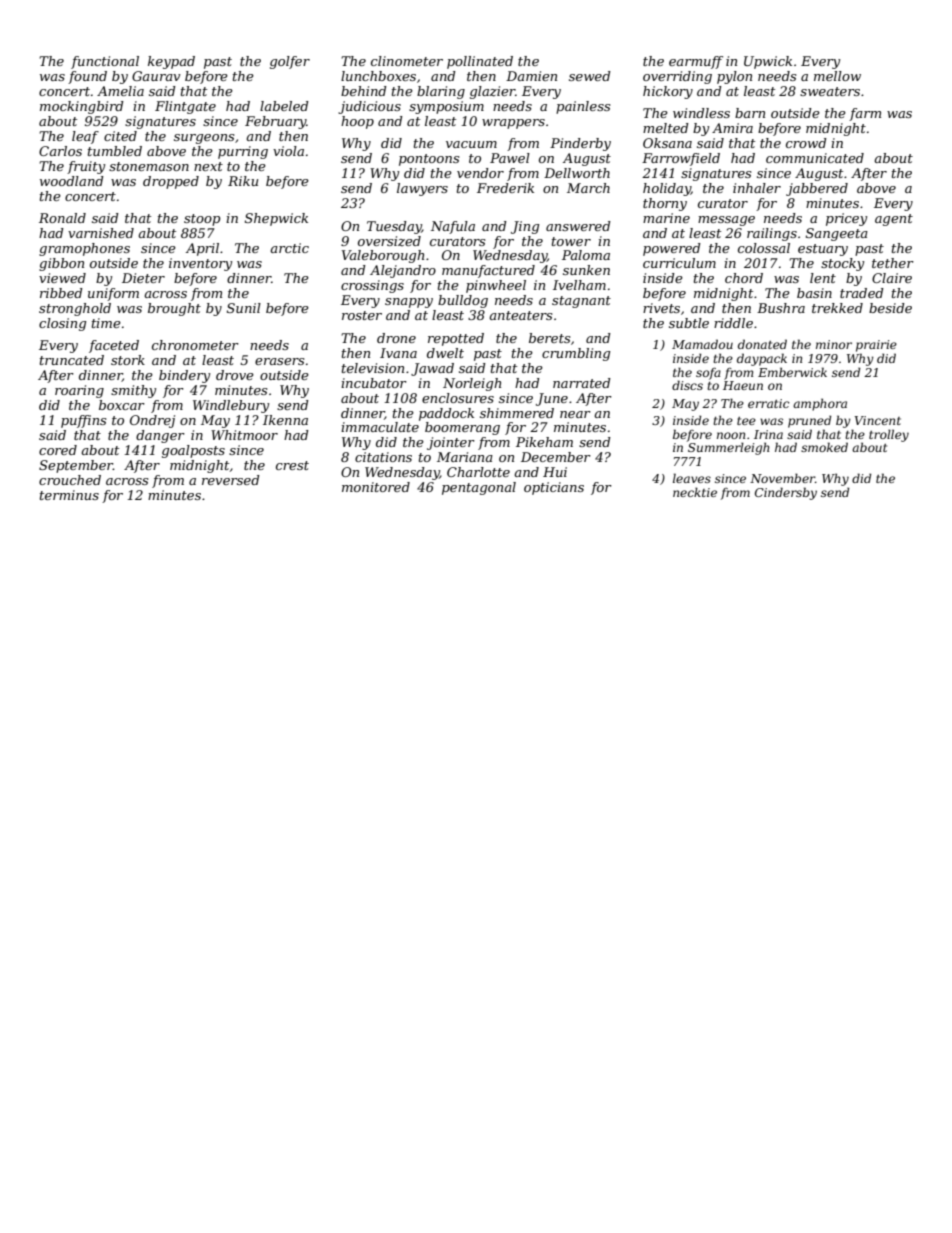 Image resolution: width=952 pixels, height=1233 pixels. I want to click on earmuff, so click(696, 62).
